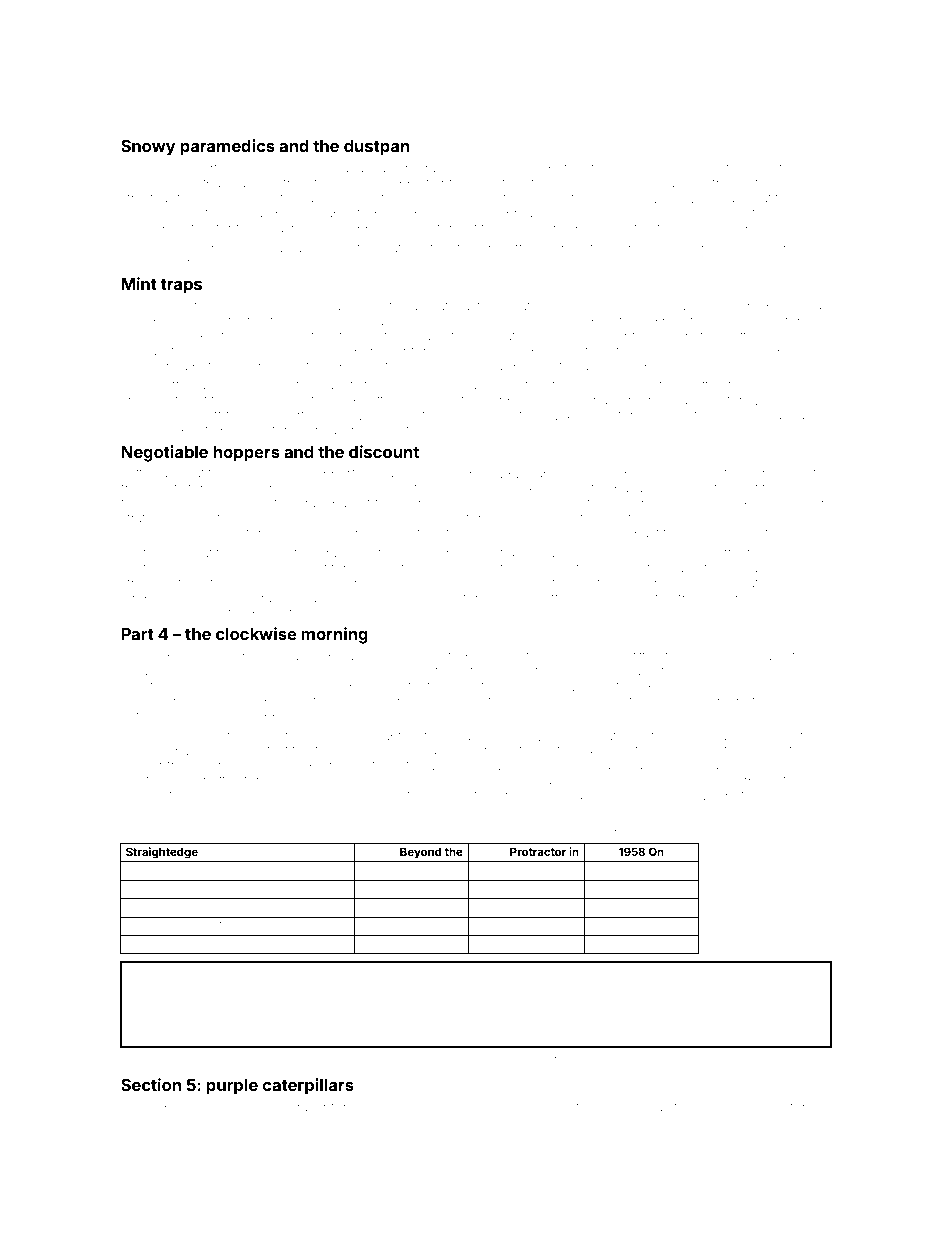 Image resolution: width=952 pixels, height=1233 pixels. Describe the element at coordinates (638, 490) in the screenshot. I see `payable` at that location.
